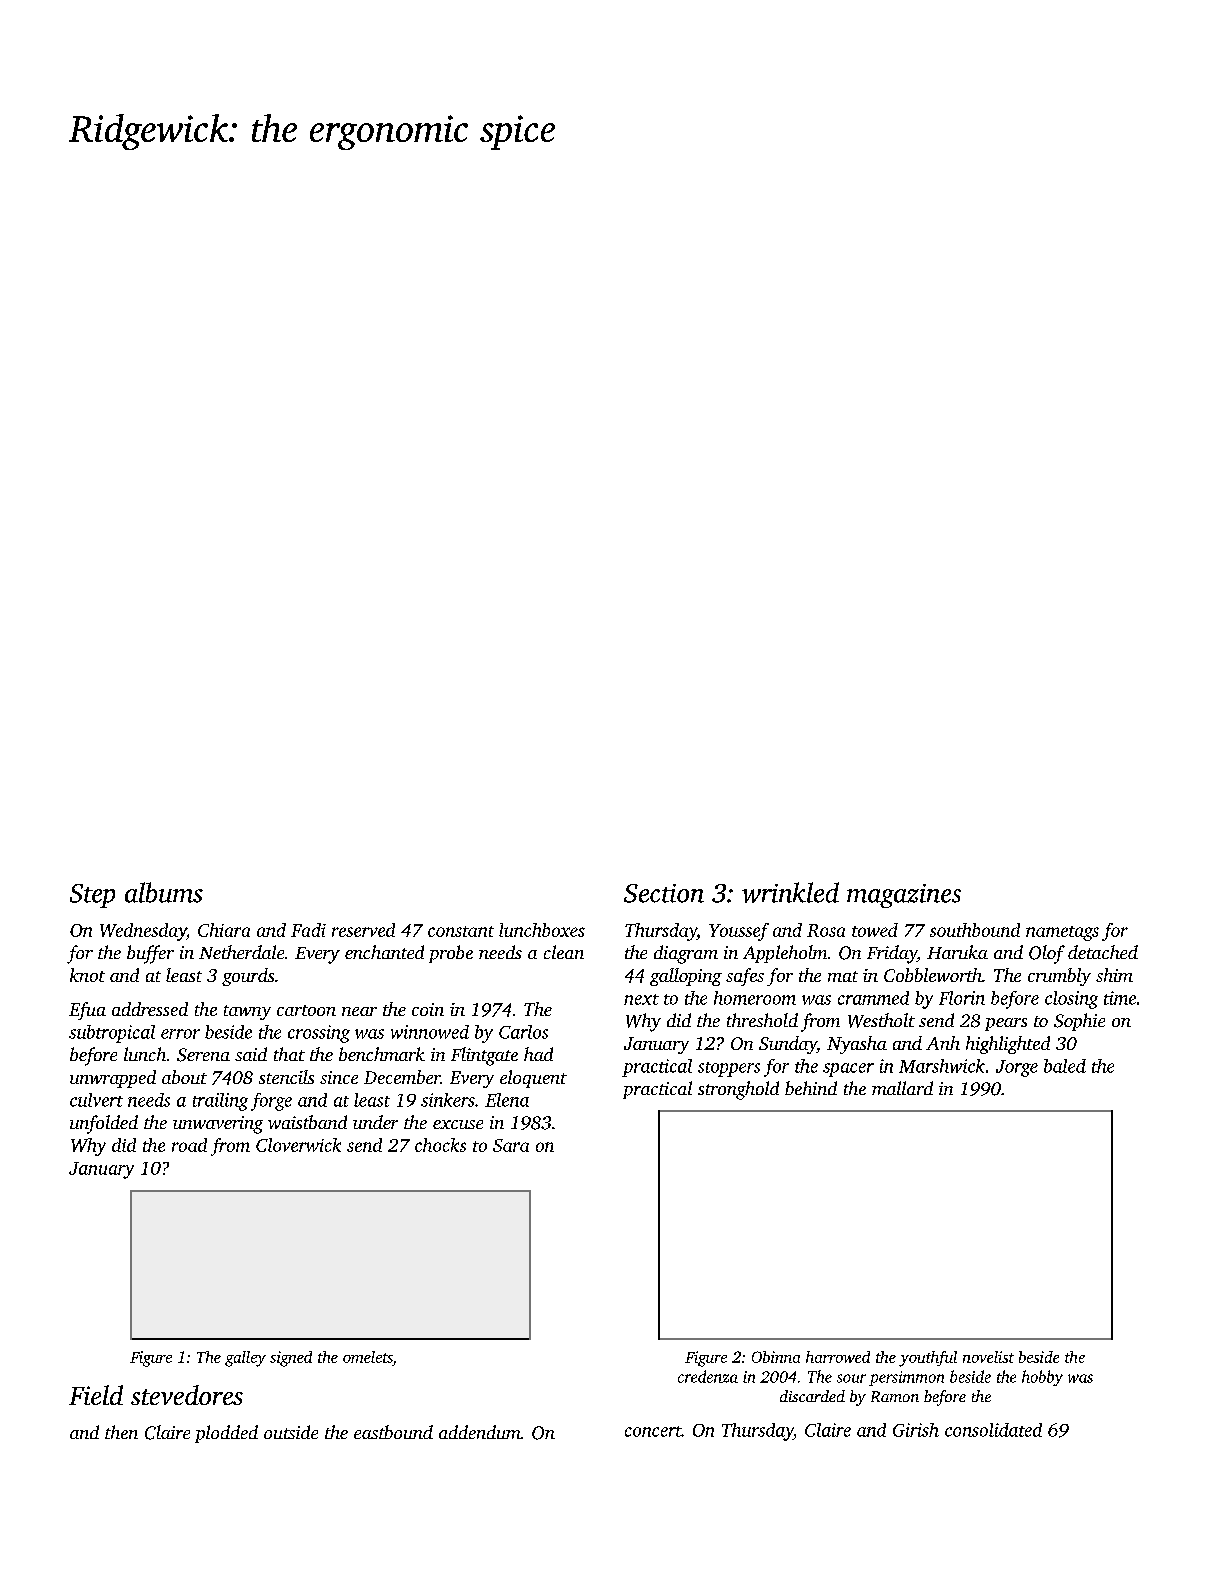 This document has width=1216, height=1574. I want to click on novelist, so click(988, 1357).
